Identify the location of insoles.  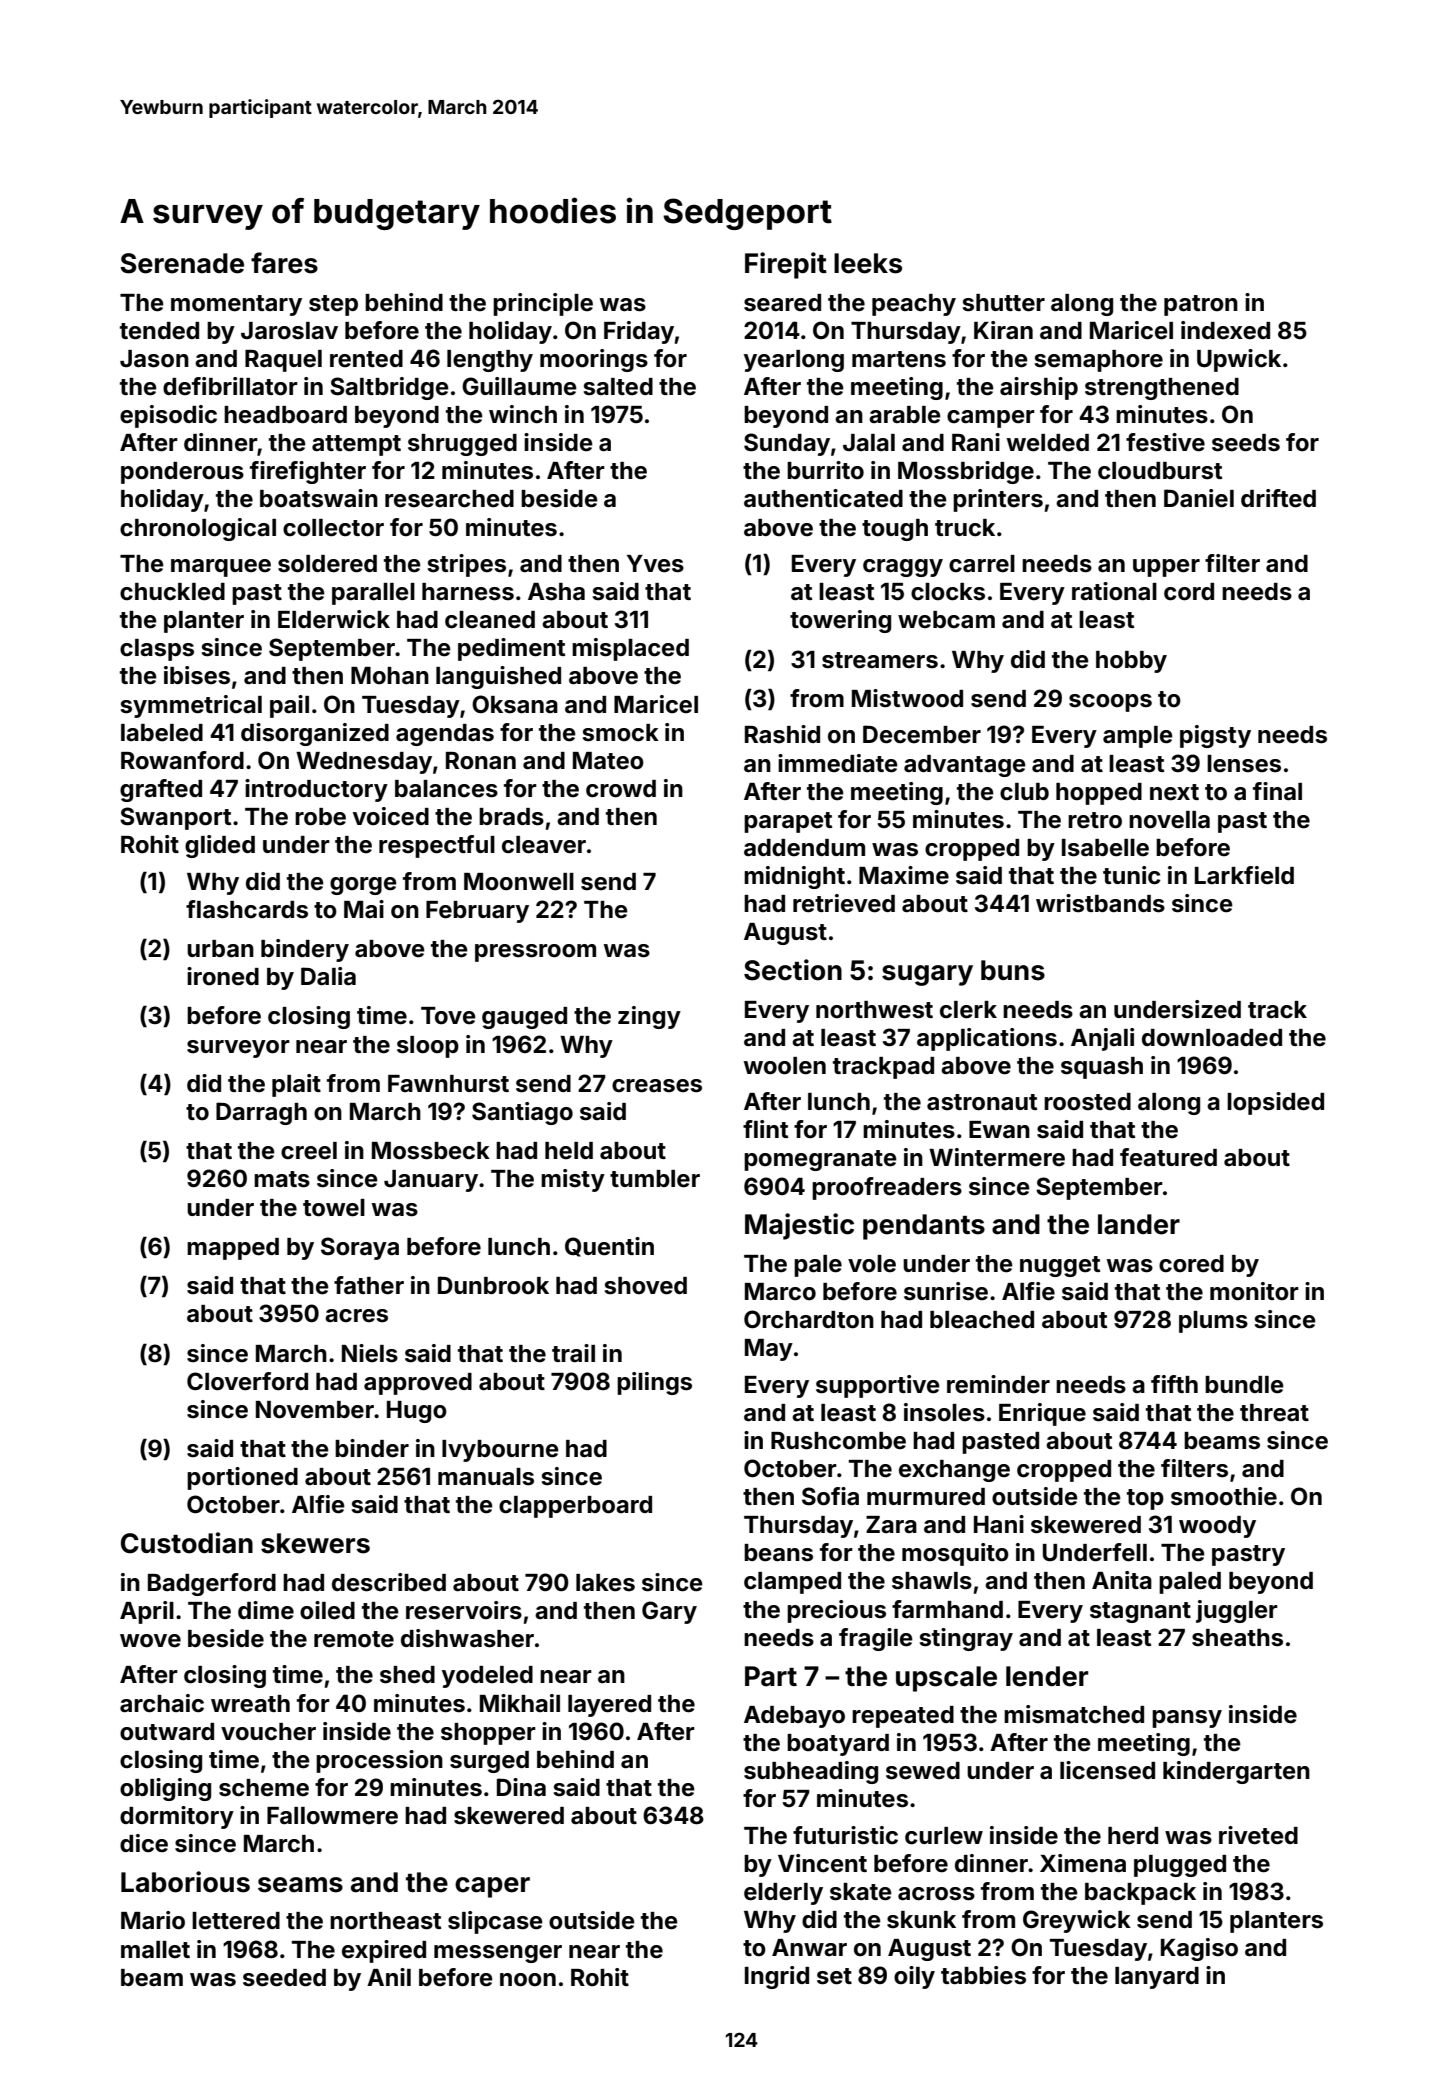
(944, 1412).
